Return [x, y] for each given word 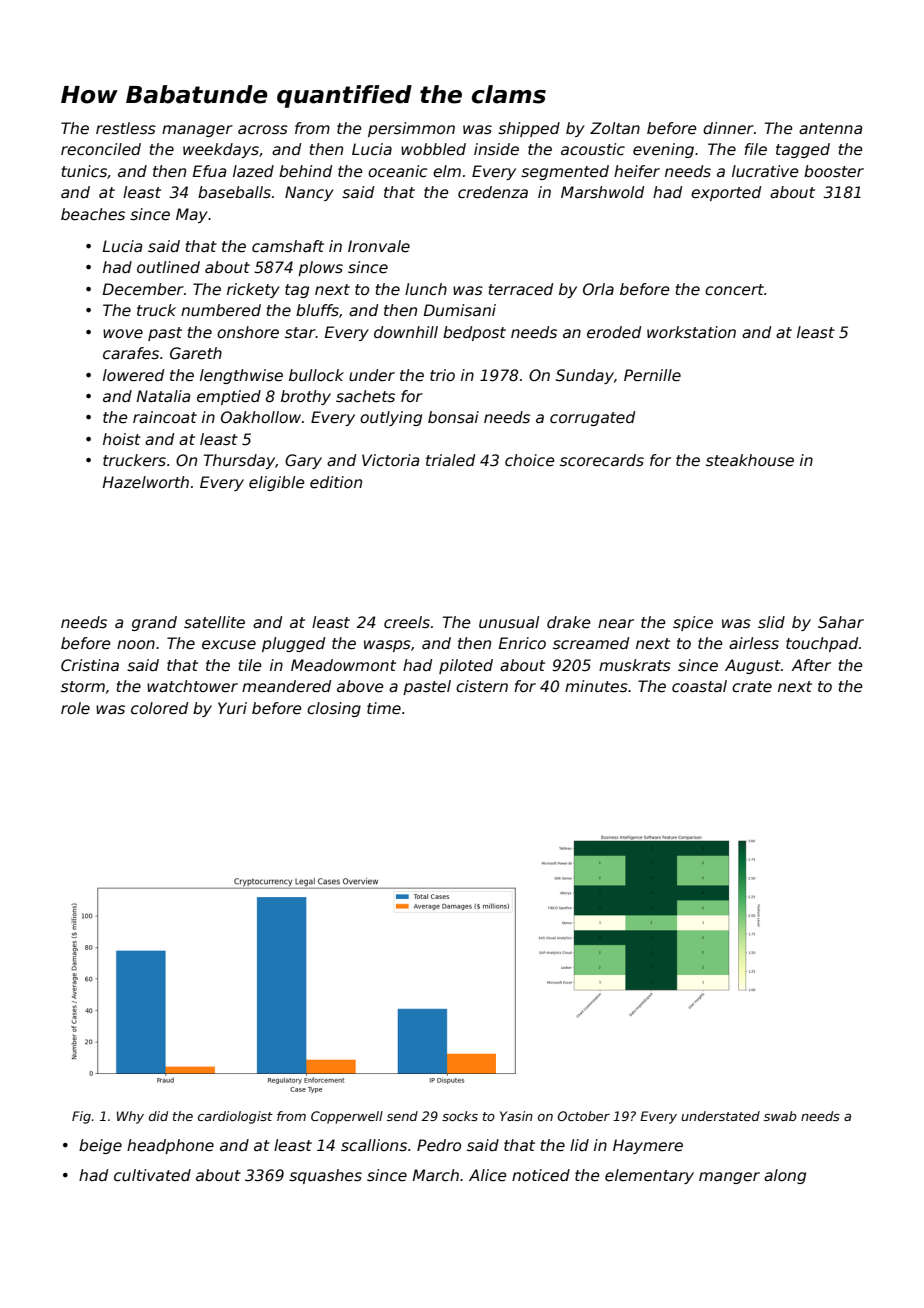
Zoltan [615, 128]
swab [780, 1116]
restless [126, 128]
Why [130, 1117]
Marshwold [602, 192]
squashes [325, 1176]
